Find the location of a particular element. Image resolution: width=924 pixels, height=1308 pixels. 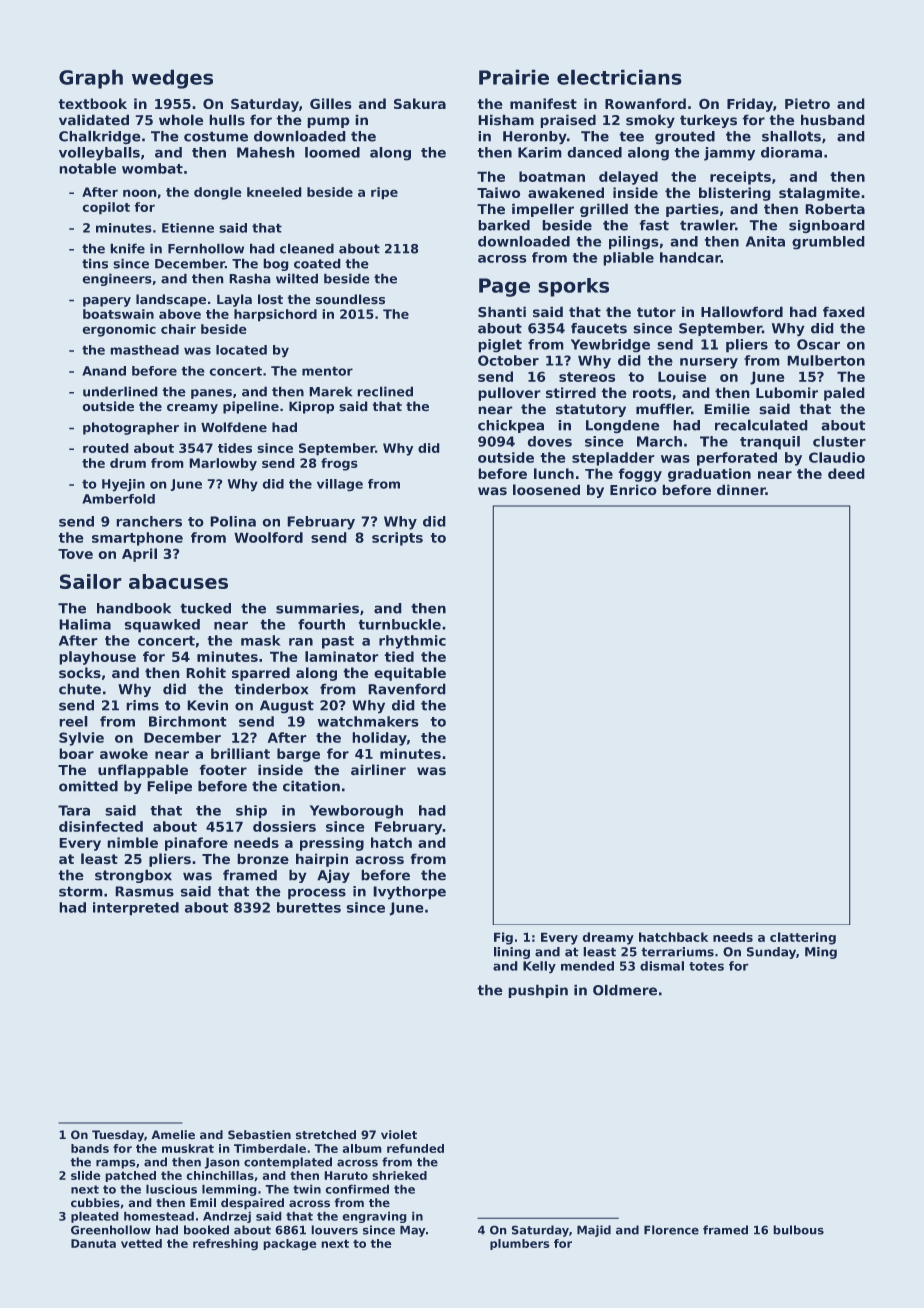

bulbous is located at coordinates (798, 1230).
